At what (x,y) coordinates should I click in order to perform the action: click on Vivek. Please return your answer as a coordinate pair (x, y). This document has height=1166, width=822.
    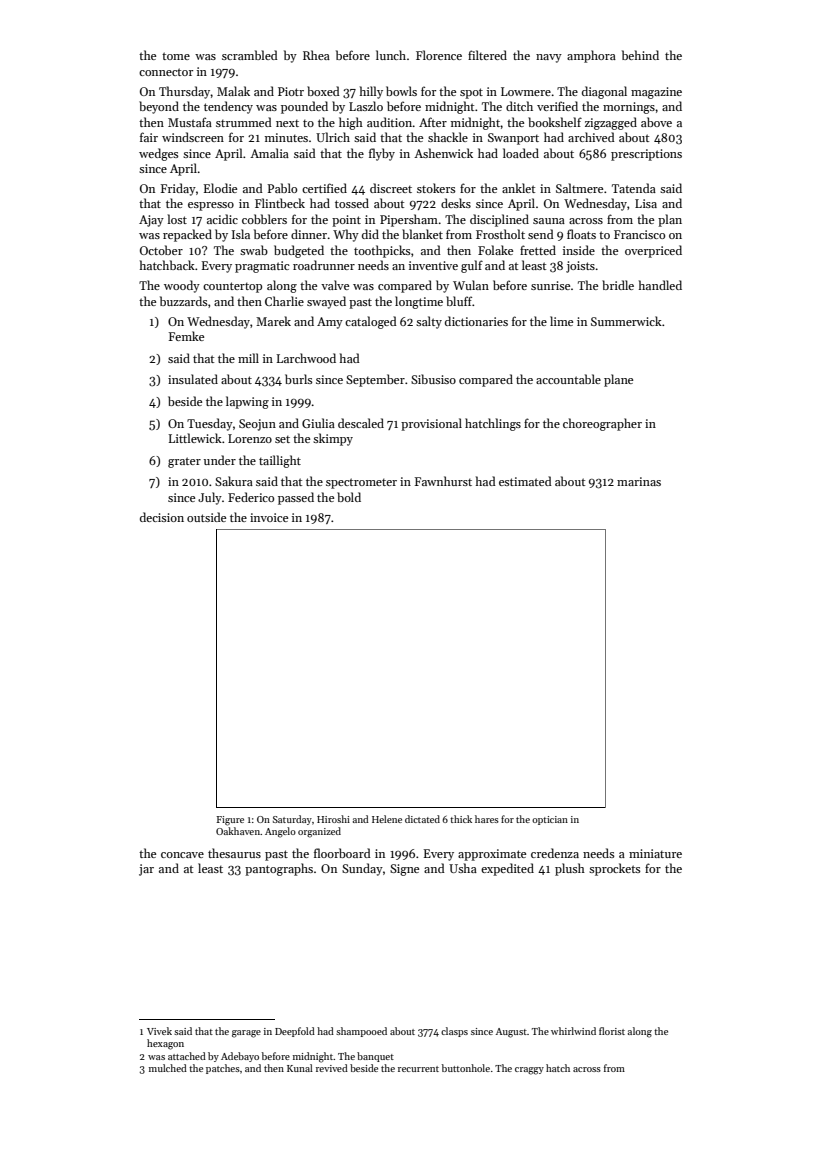
    Looking at the image, I should click on (159, 1031).
